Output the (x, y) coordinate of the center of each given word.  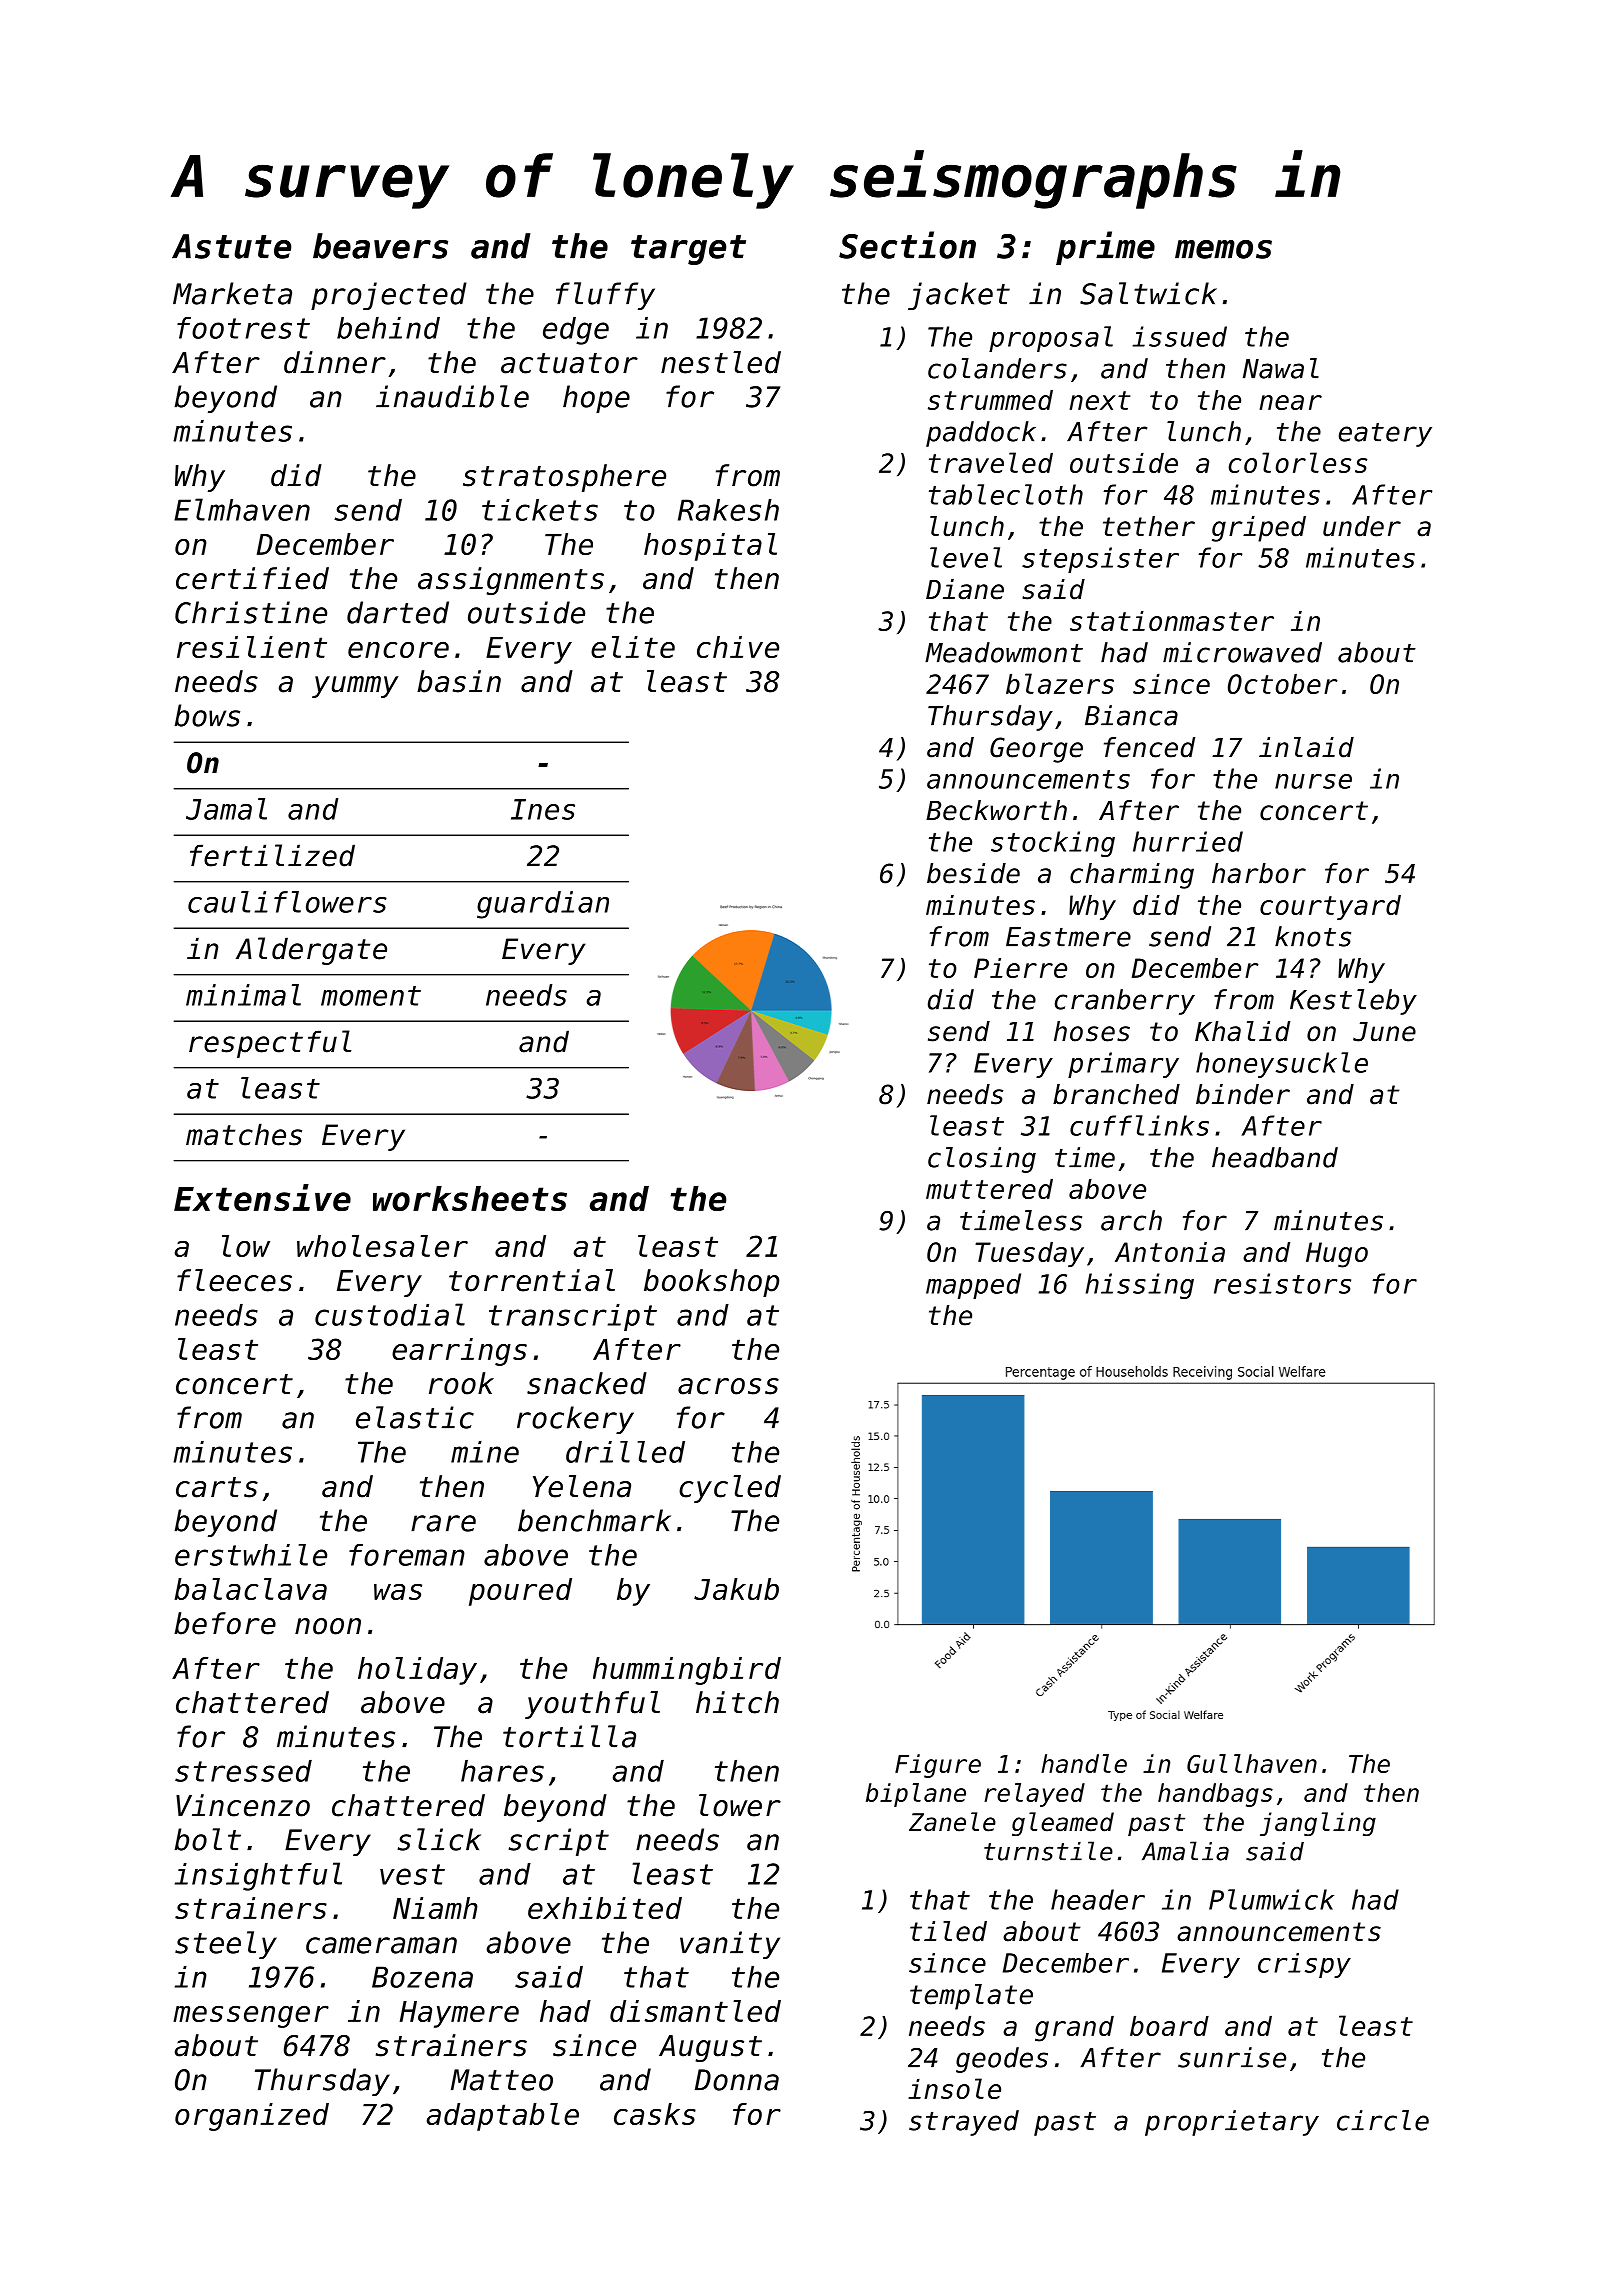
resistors (1282, 1283)
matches (244, 1134)
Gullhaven (1252, 1763)
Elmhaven (242, 509)
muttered (989, 1189)
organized (252, 2117)
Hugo (1337, 1255)
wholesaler (382, 1246)
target (688, 250)
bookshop (711, 1283)
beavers (380, 246)
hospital (710, 547)
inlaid (1306, 747)
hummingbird (687, 1671)
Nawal (1281, 368)
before (225, 1623)
